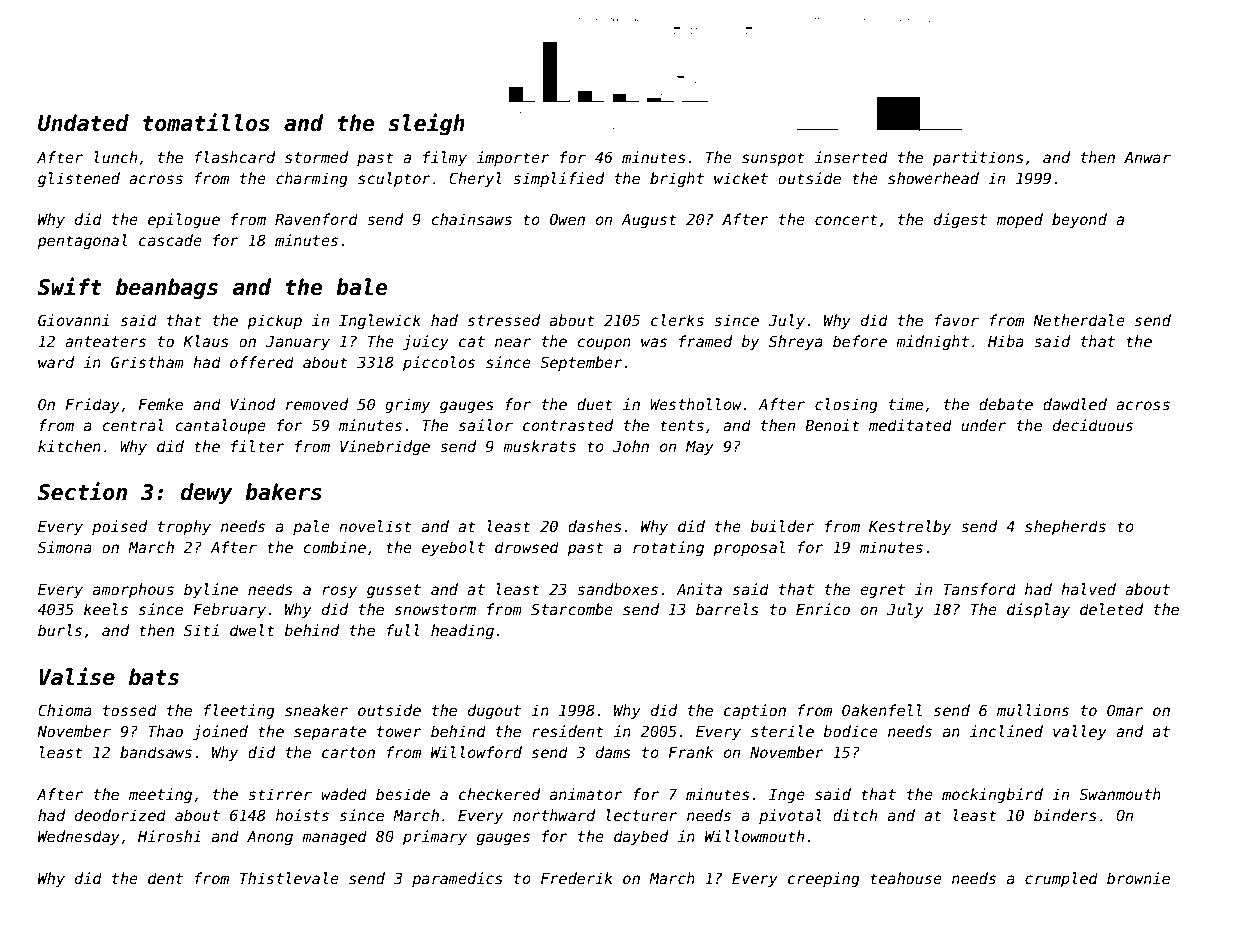 The height and width of the screenshot is (952, 1233). Describe the element at coordinates (206, 122) in the screenshot. I see `tomatillos` at that location.
